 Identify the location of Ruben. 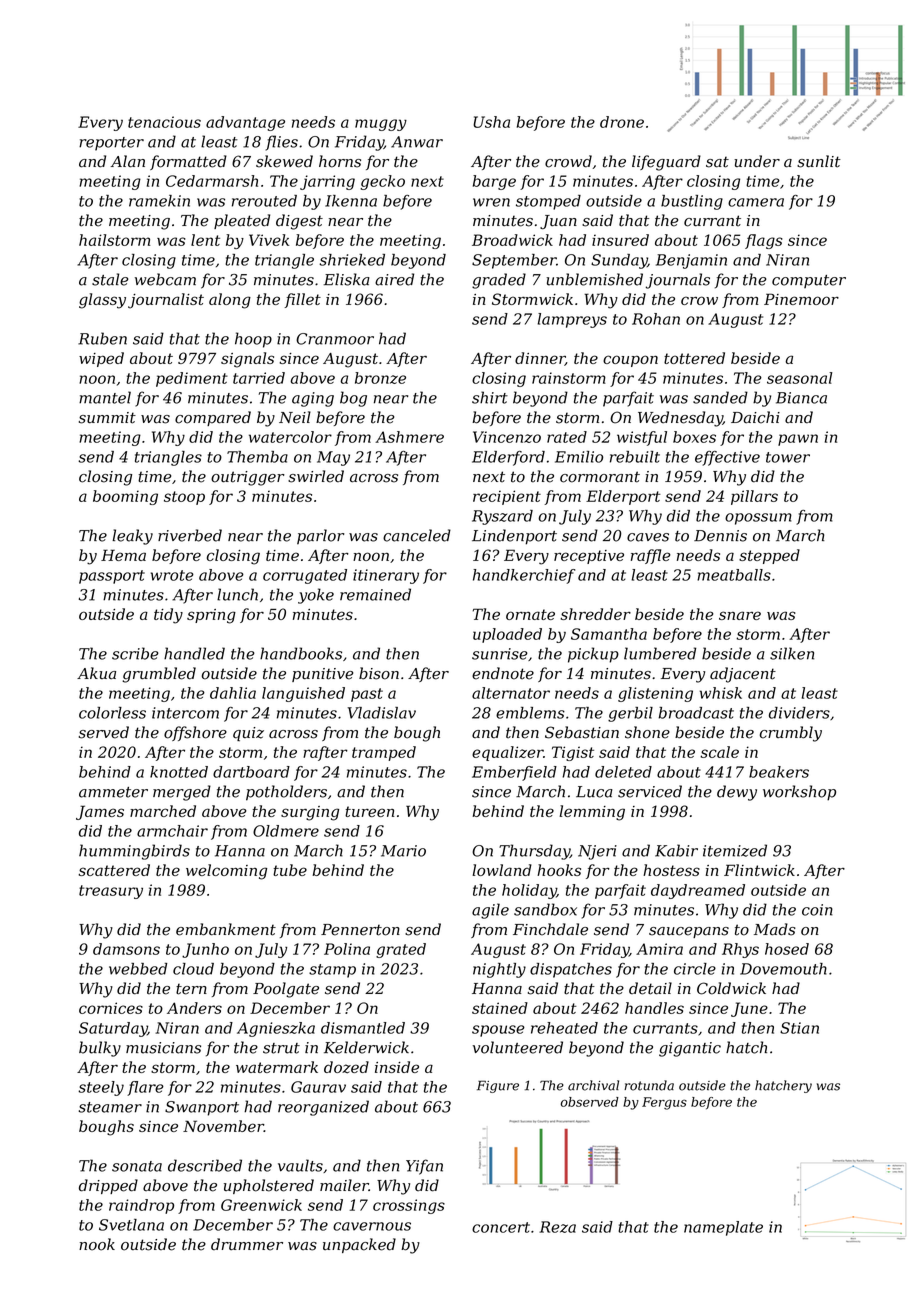
(102, 338).
